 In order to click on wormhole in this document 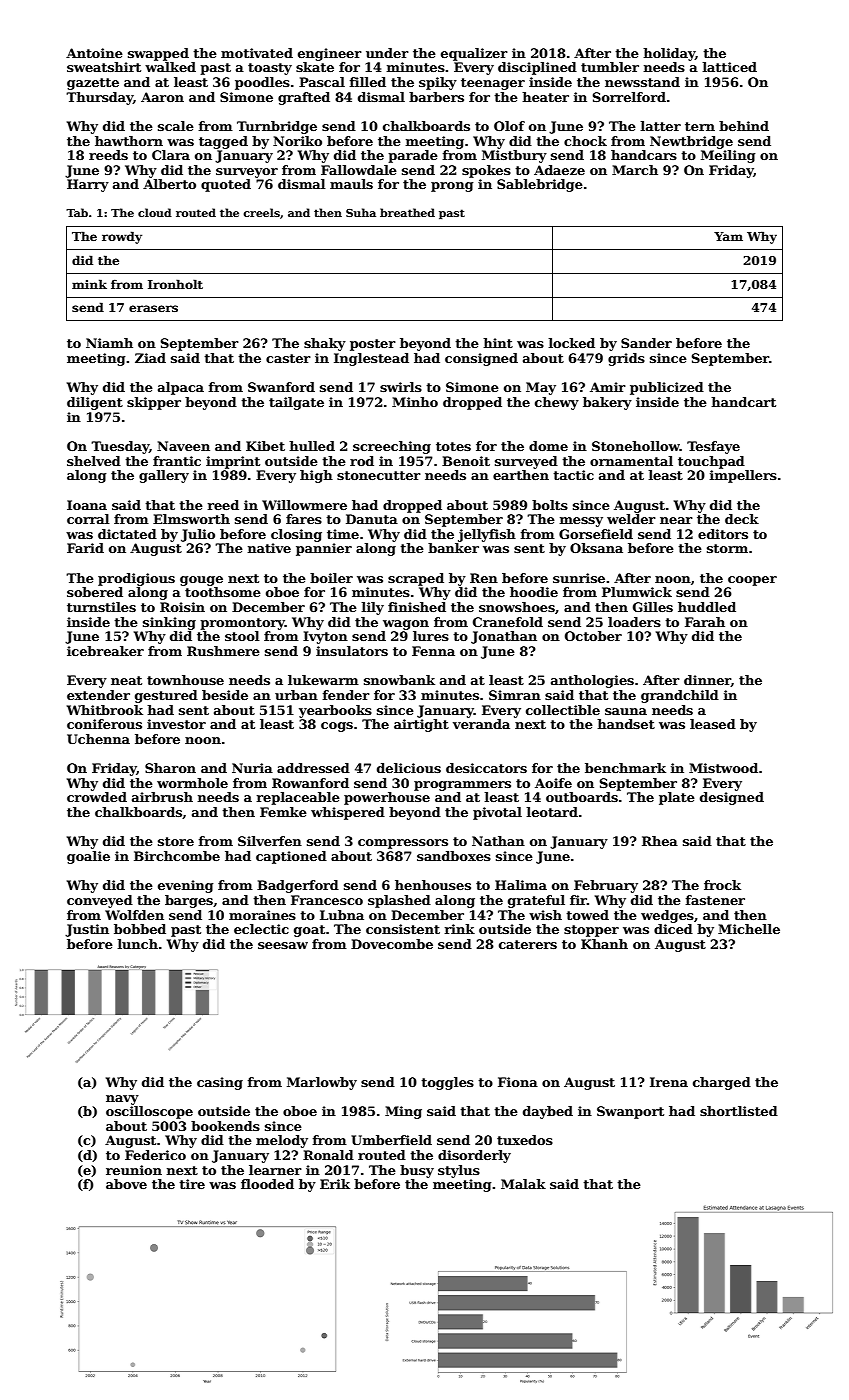, I will do `click(192, 783)`.
